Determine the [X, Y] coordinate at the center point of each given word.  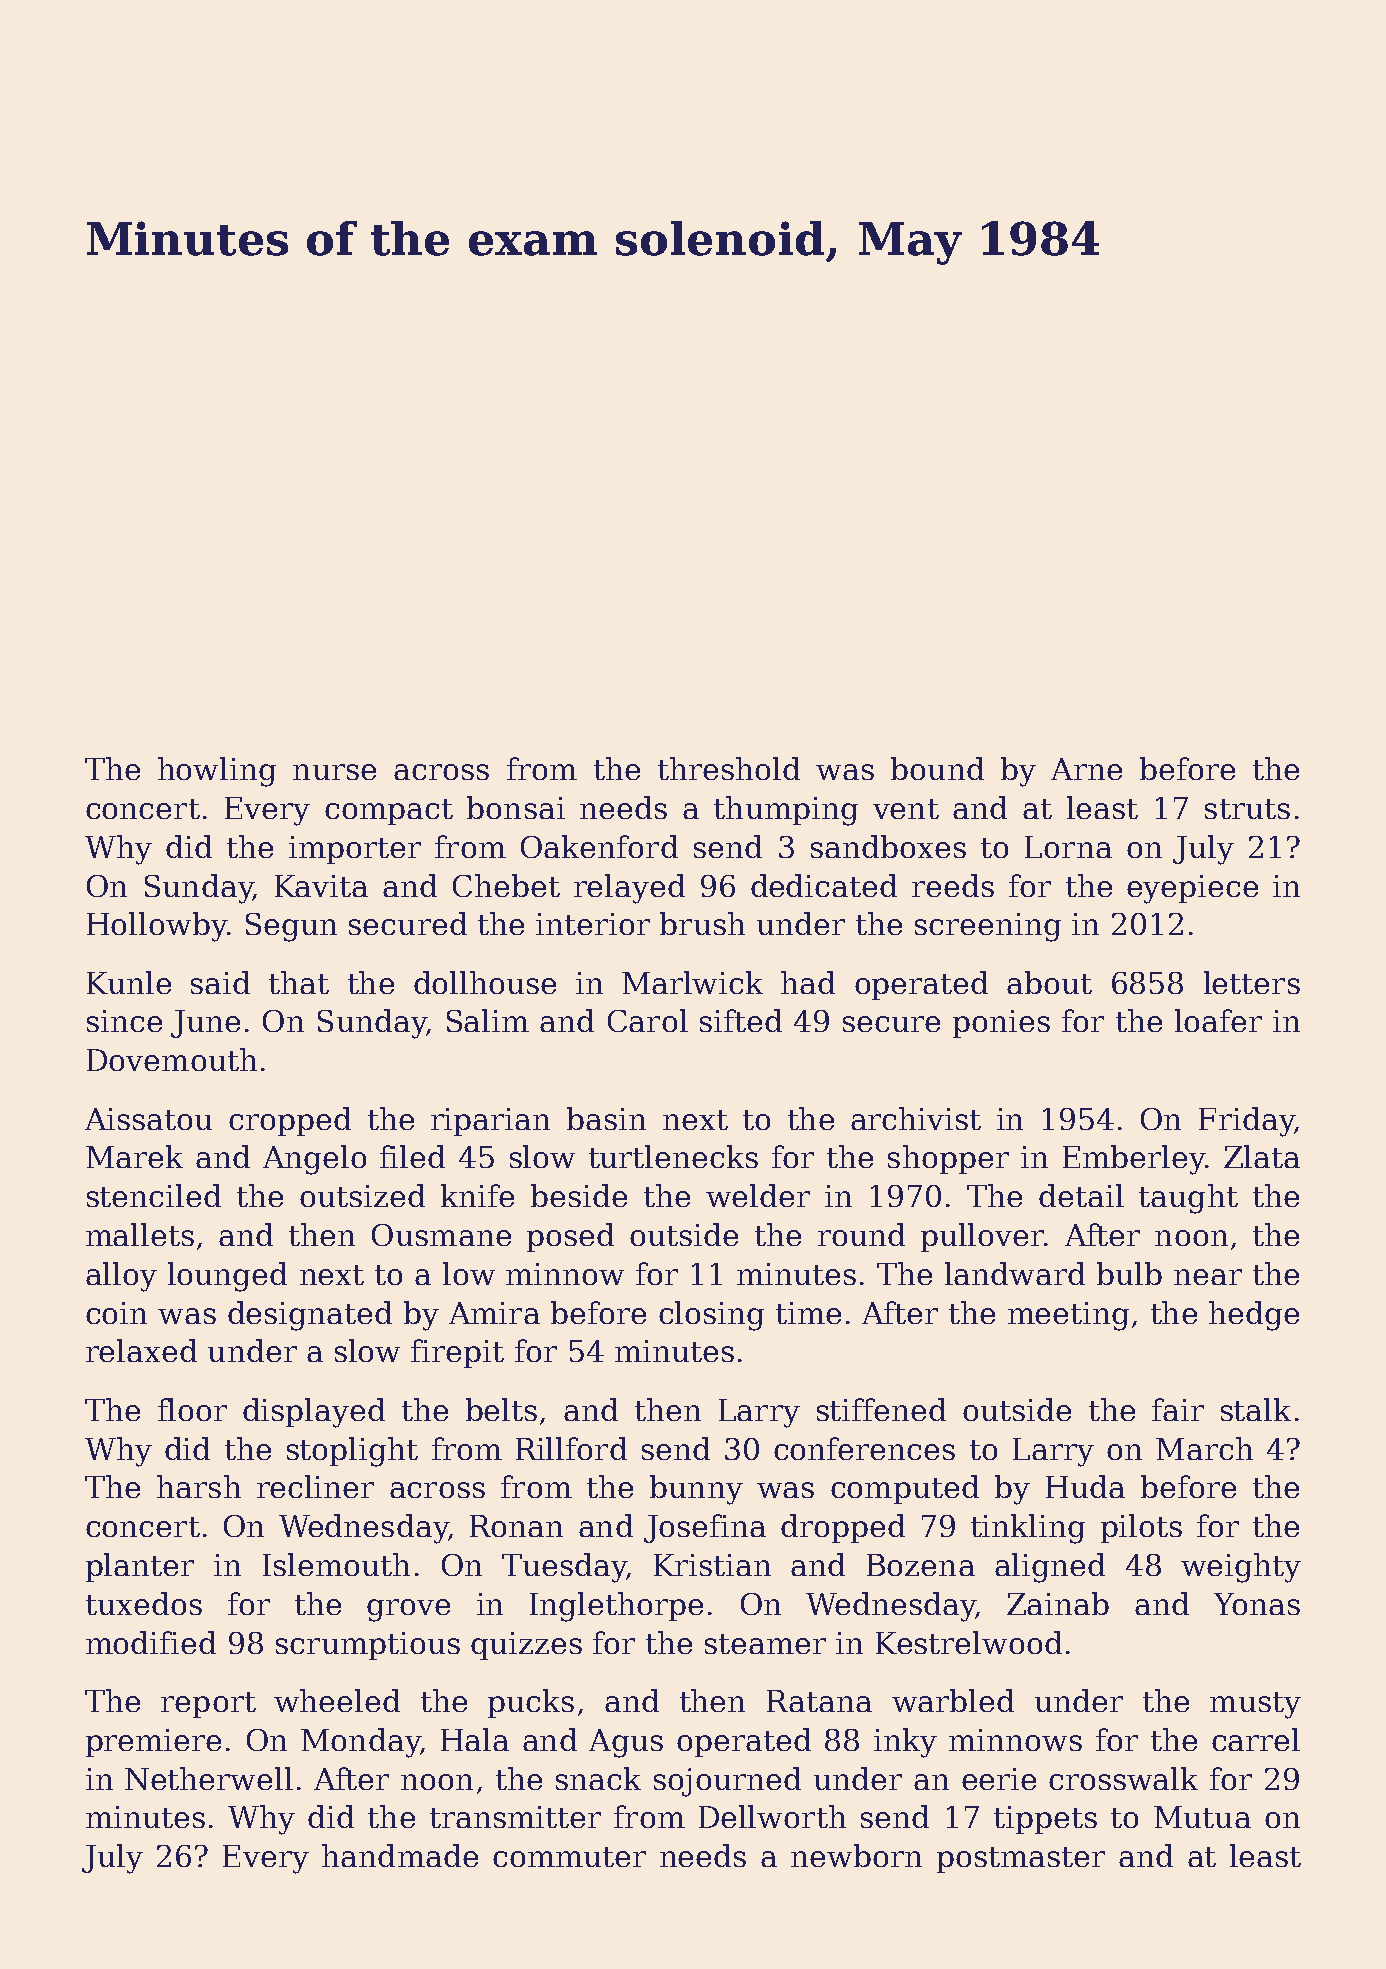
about [1049, 982]
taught [1188, 1199]
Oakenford [599, 846]
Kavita [321, 886]
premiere [153, 1743]
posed [570, 1237]
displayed [314, 1413]
